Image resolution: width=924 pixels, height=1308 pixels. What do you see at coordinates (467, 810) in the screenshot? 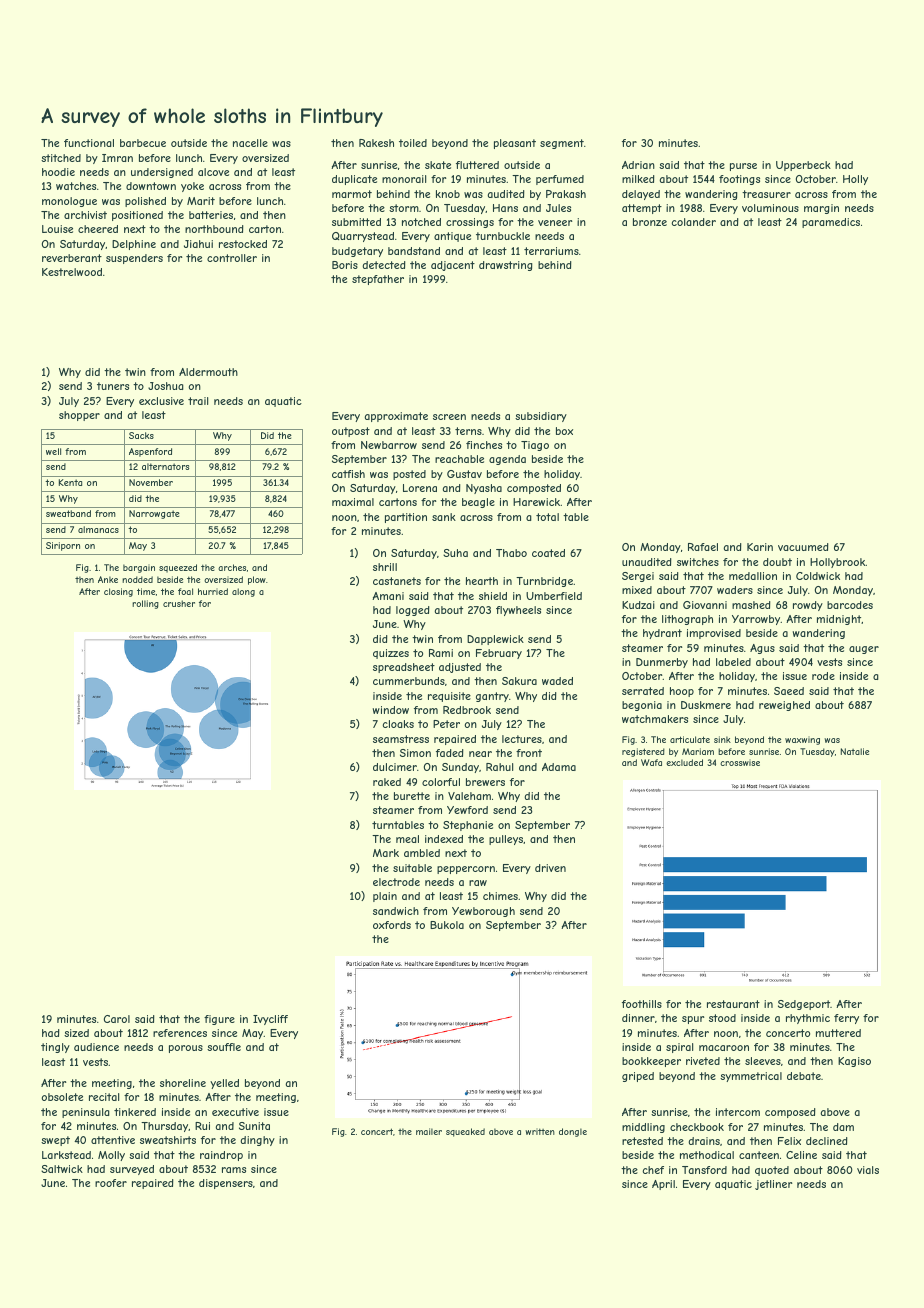
I see `Yewford` at bounding box center [467, 810].
